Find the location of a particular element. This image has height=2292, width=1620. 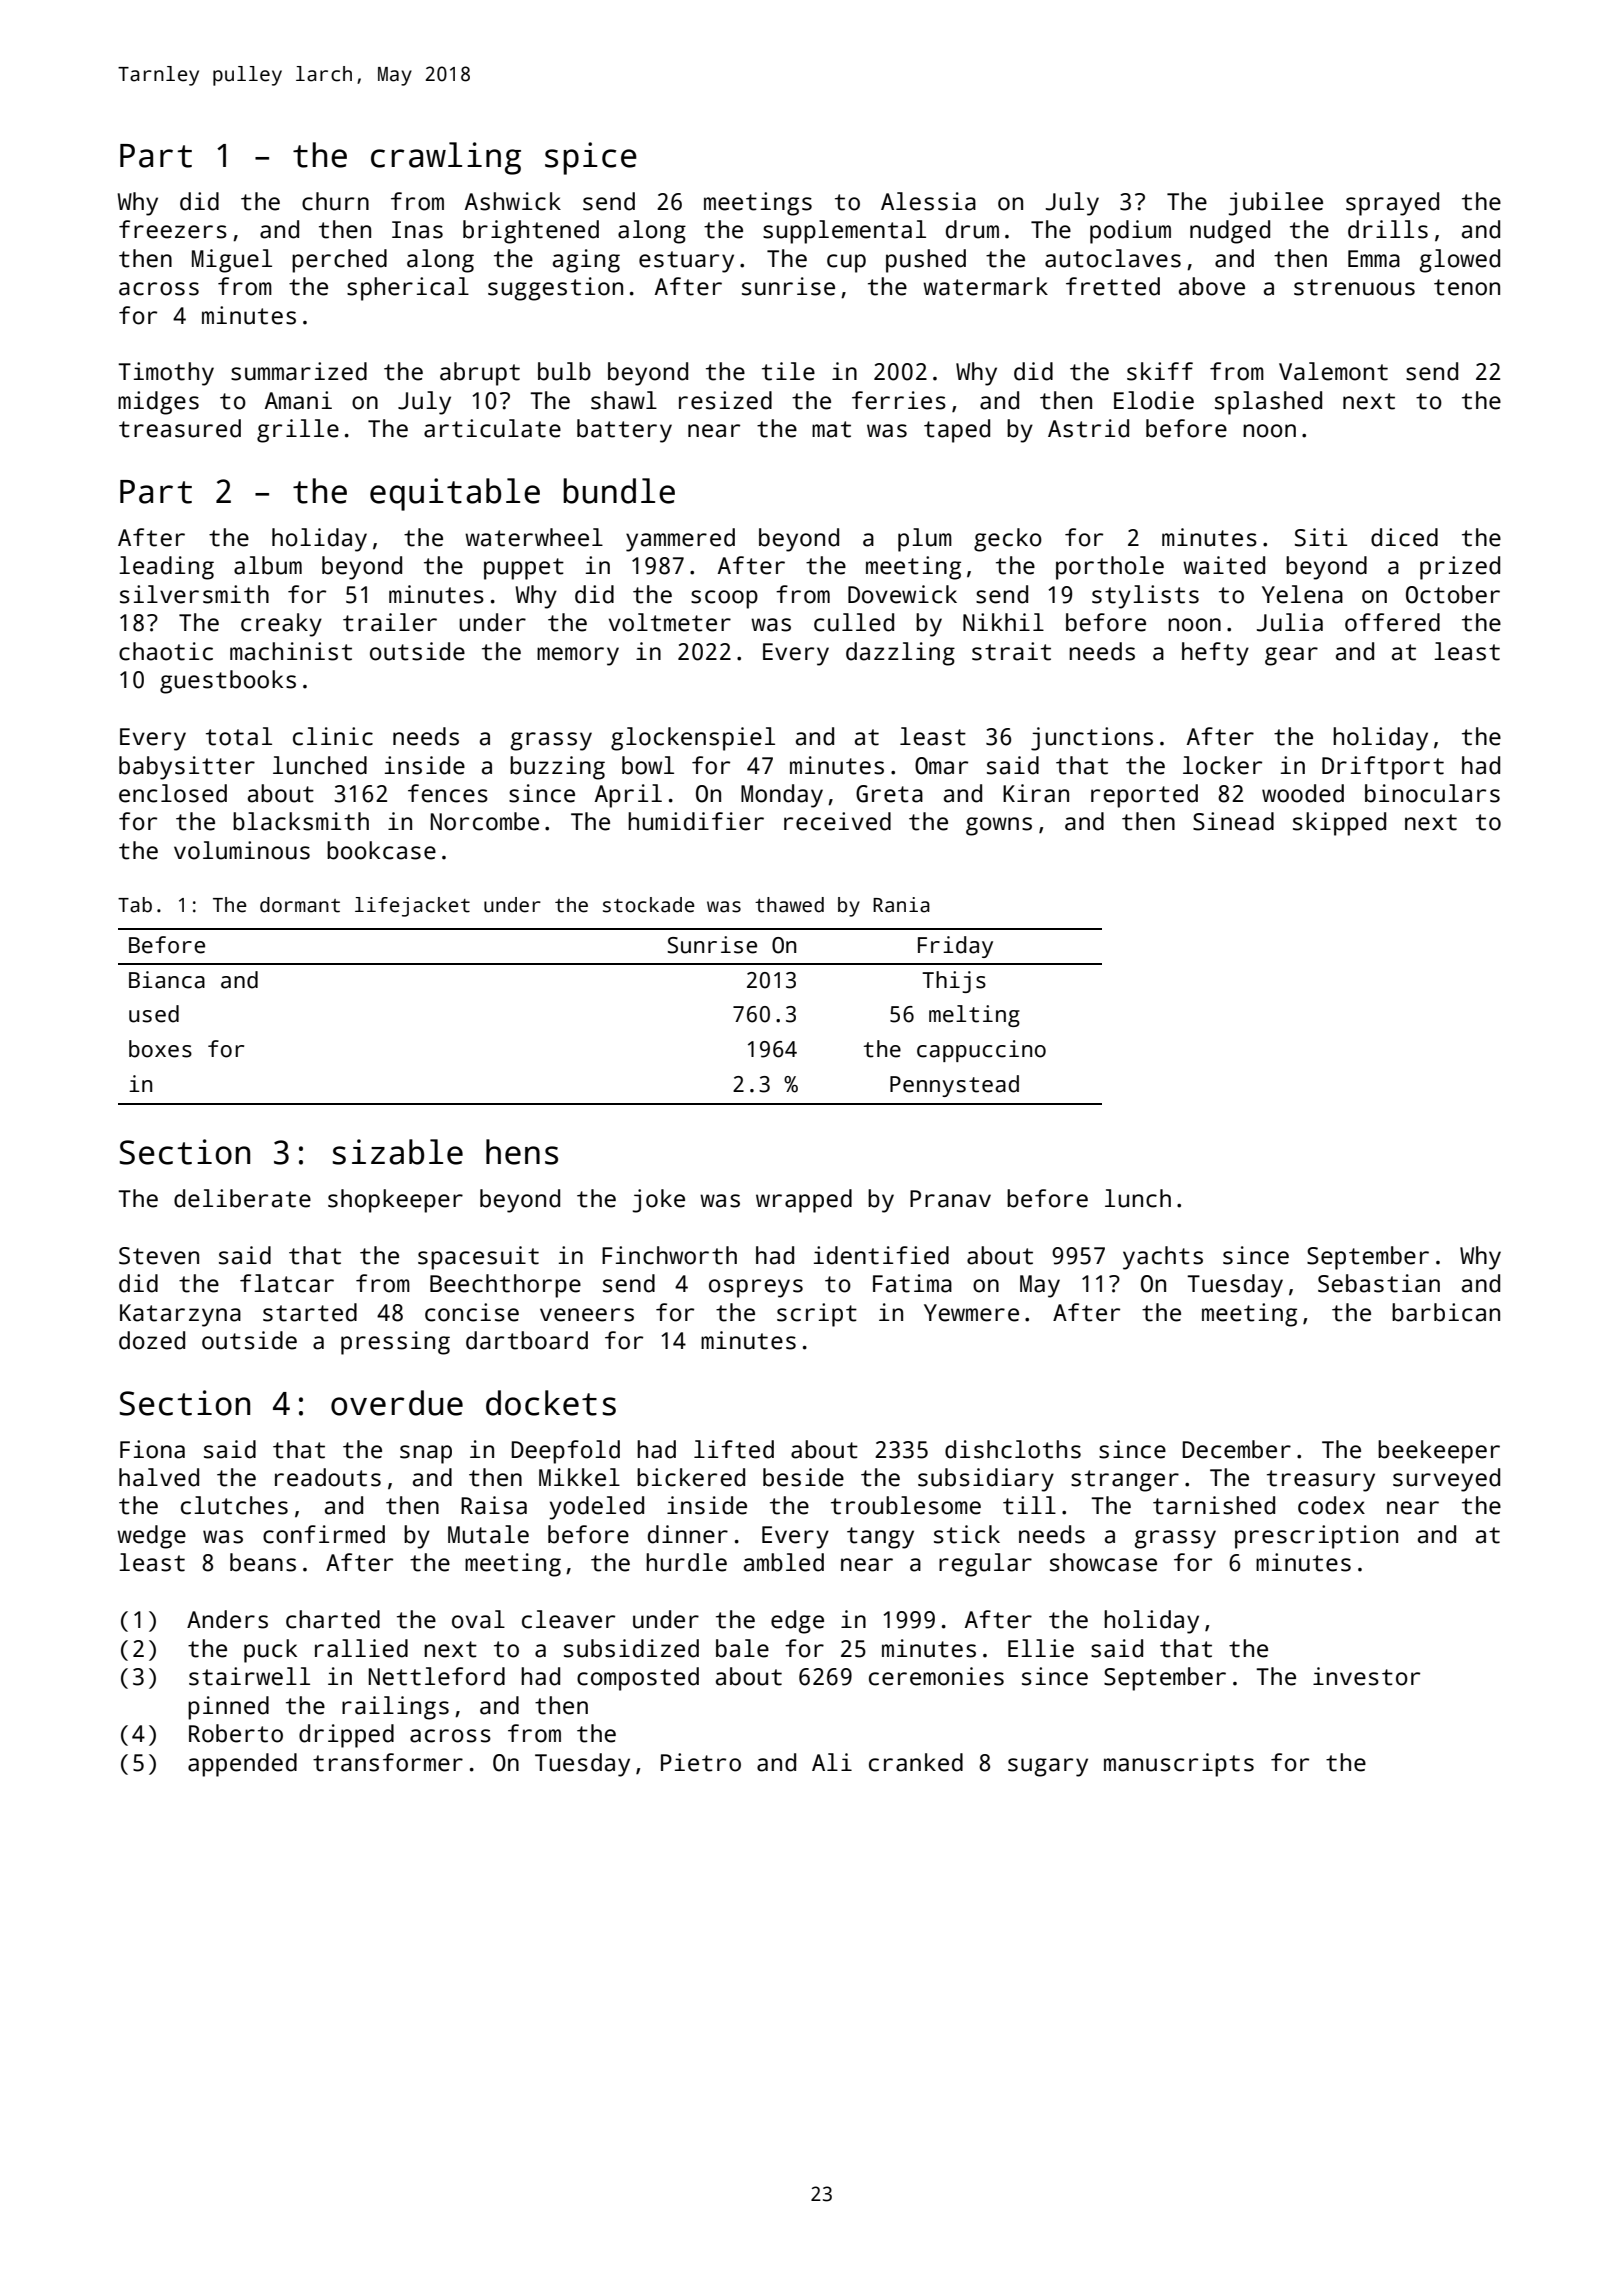

appended is located at coordinates (242, 1765).
